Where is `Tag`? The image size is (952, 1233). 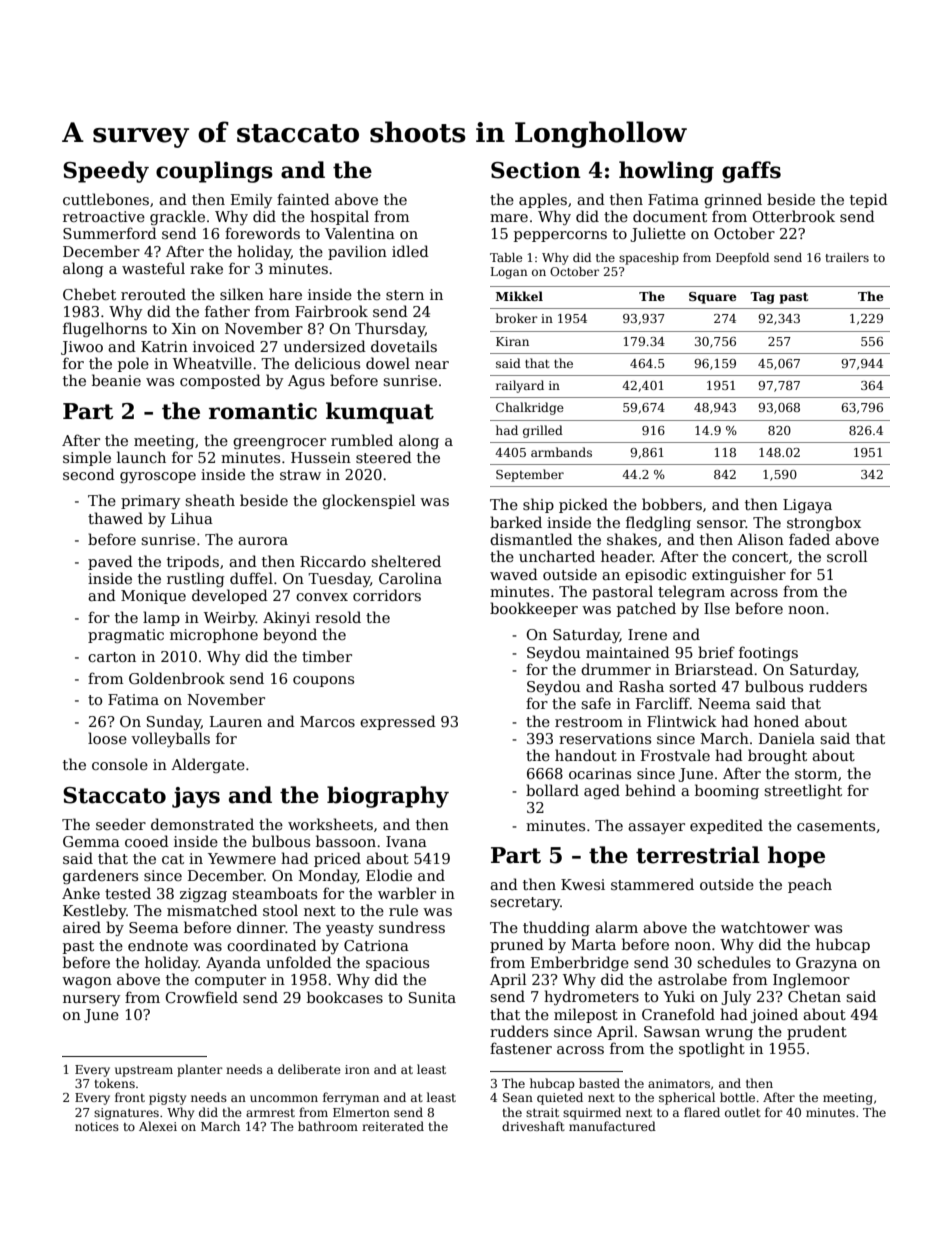
Tag is located at coordinates (762, 298).
